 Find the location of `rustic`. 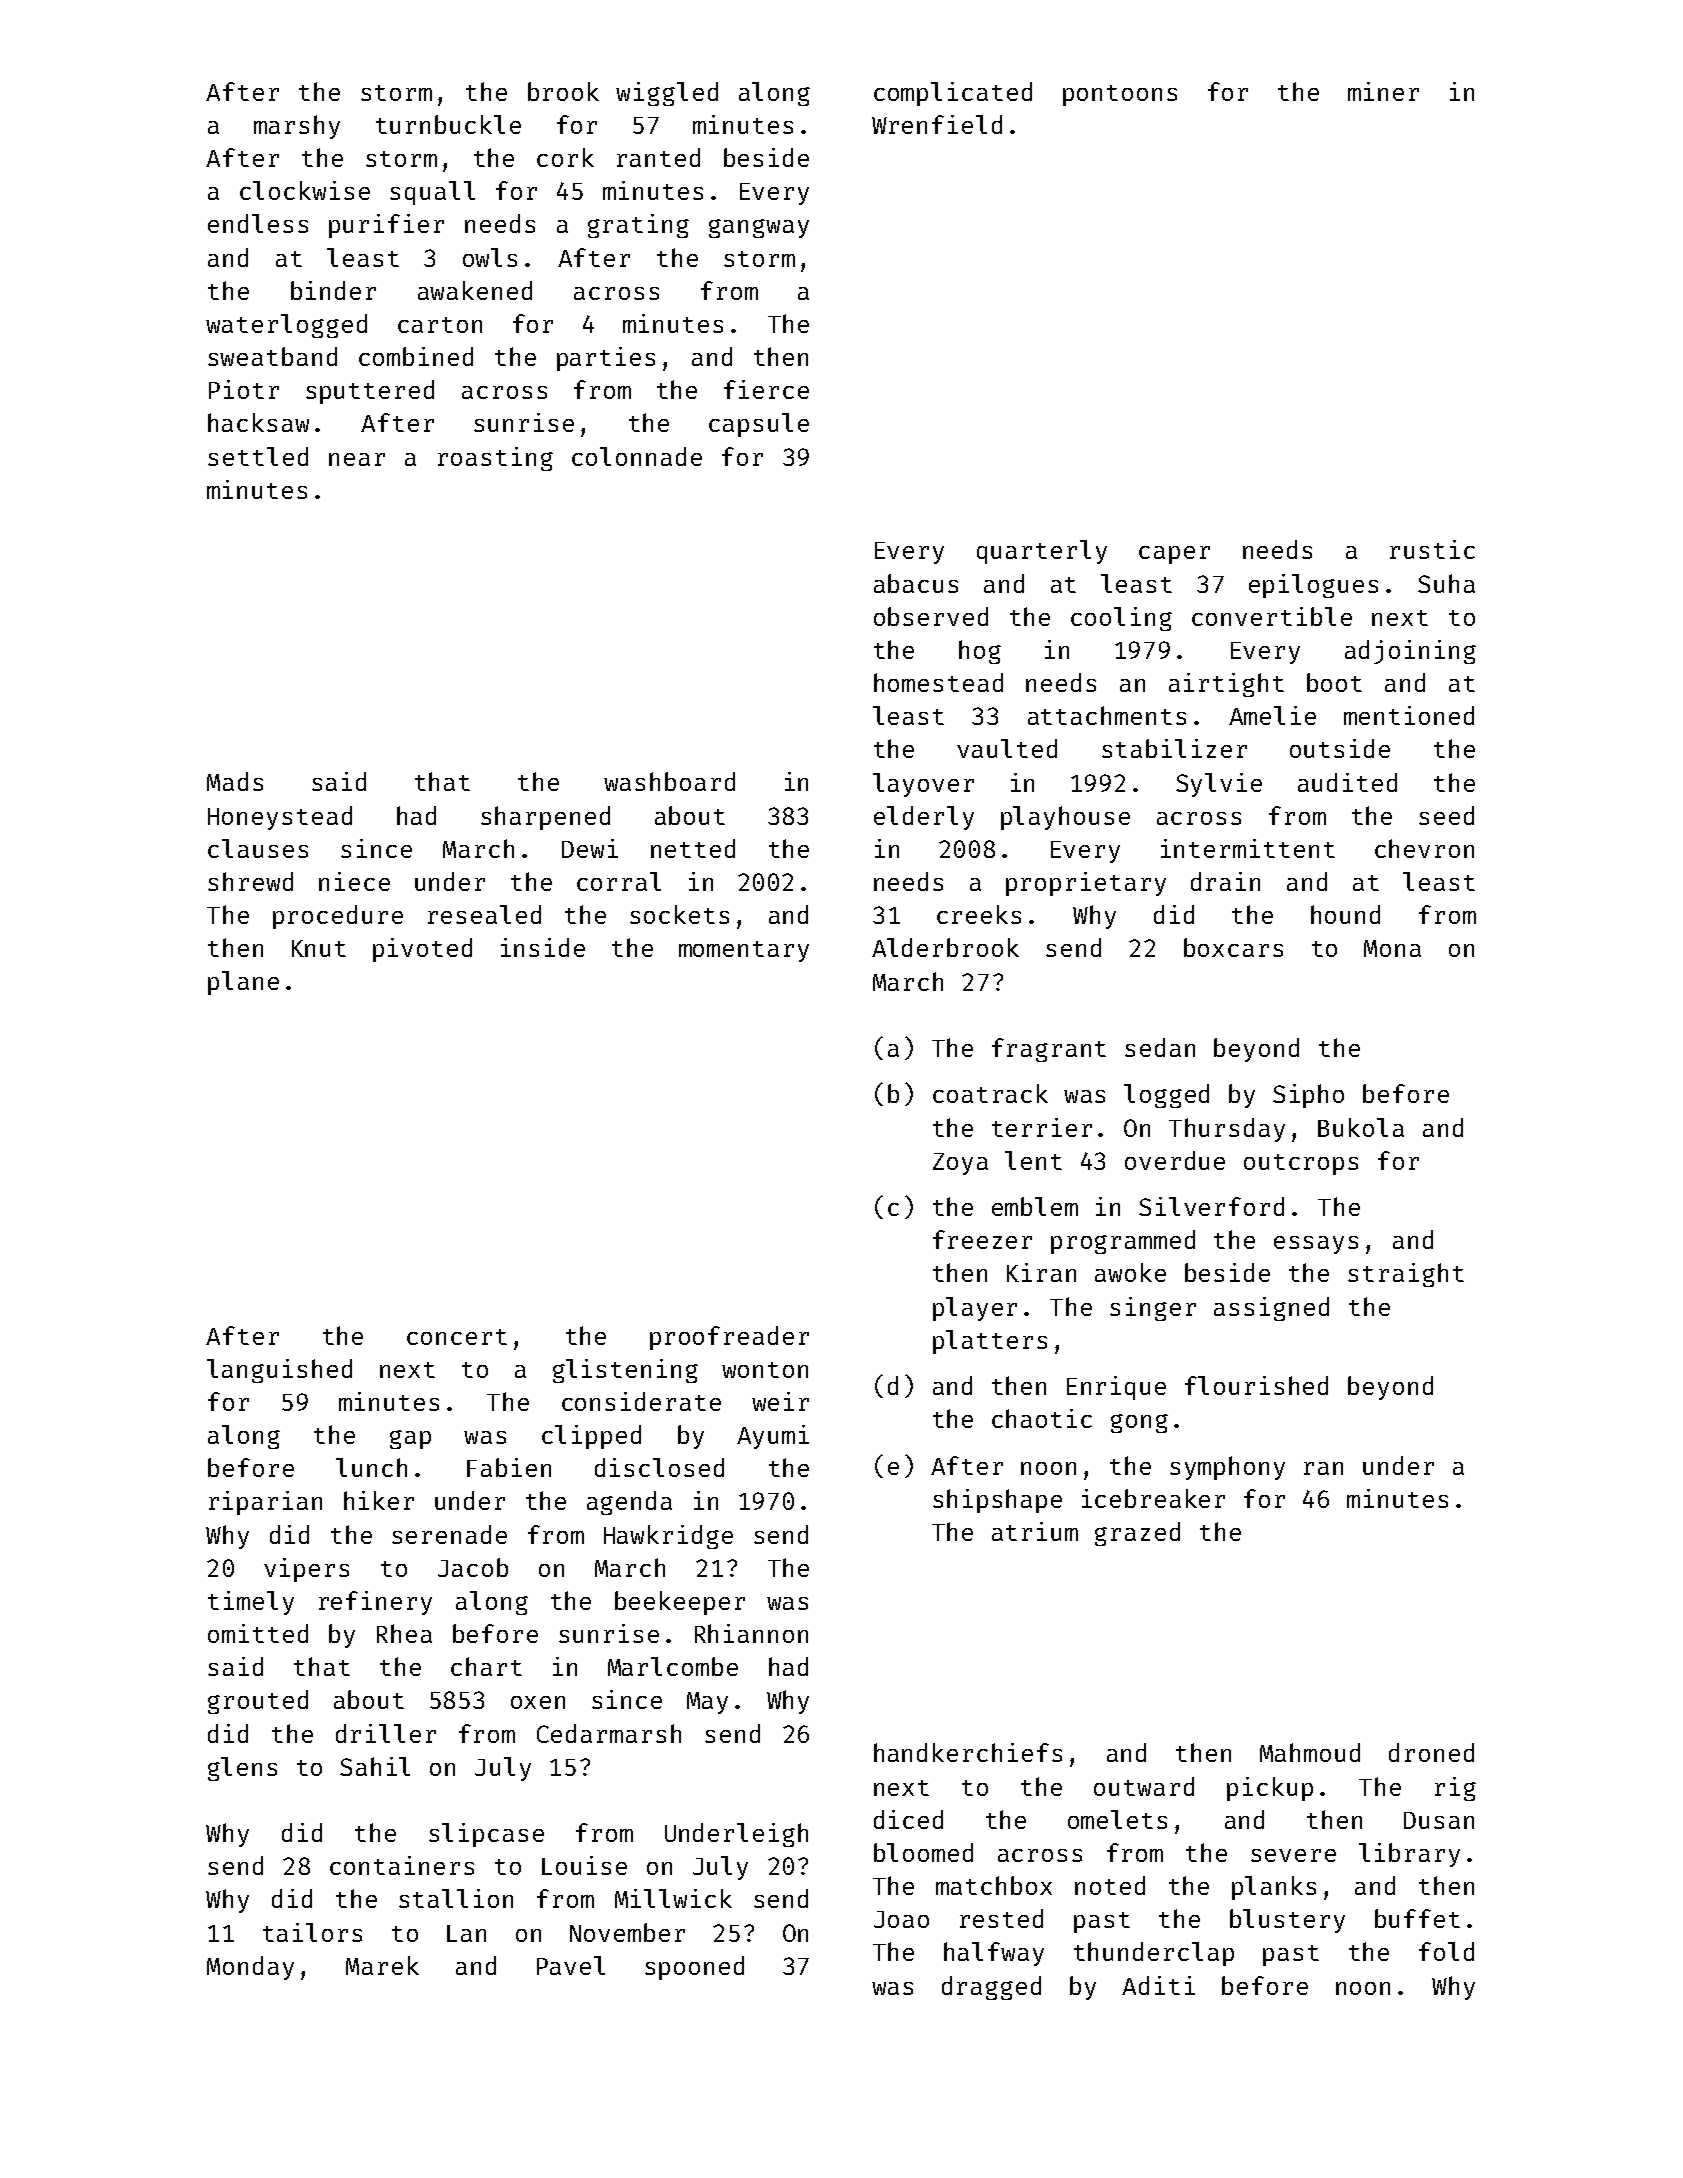

rustic is located at coordinates (1432, 549).
